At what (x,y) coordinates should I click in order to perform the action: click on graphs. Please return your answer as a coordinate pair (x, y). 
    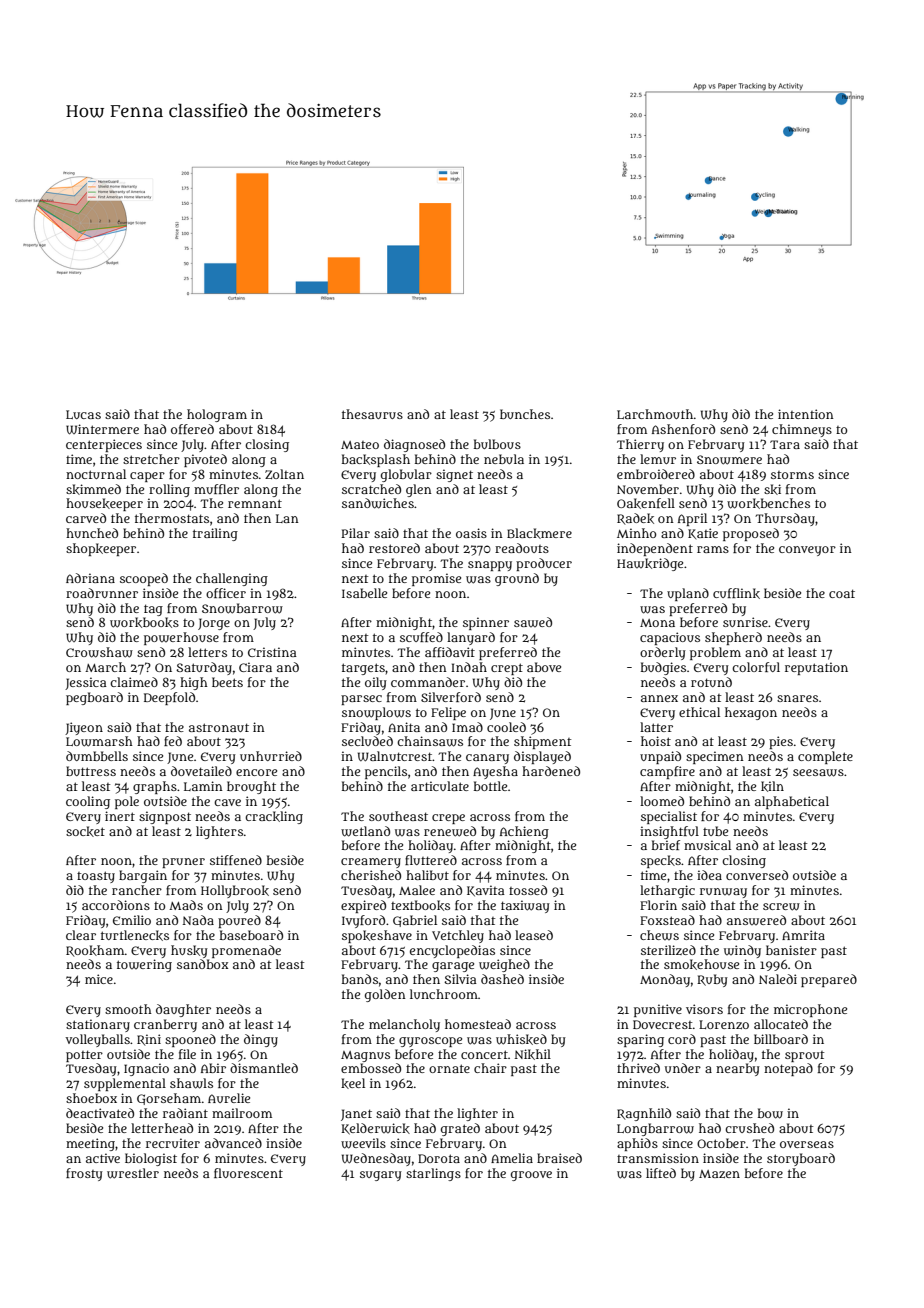
    Looking at the image, I should click on (155, 787).
